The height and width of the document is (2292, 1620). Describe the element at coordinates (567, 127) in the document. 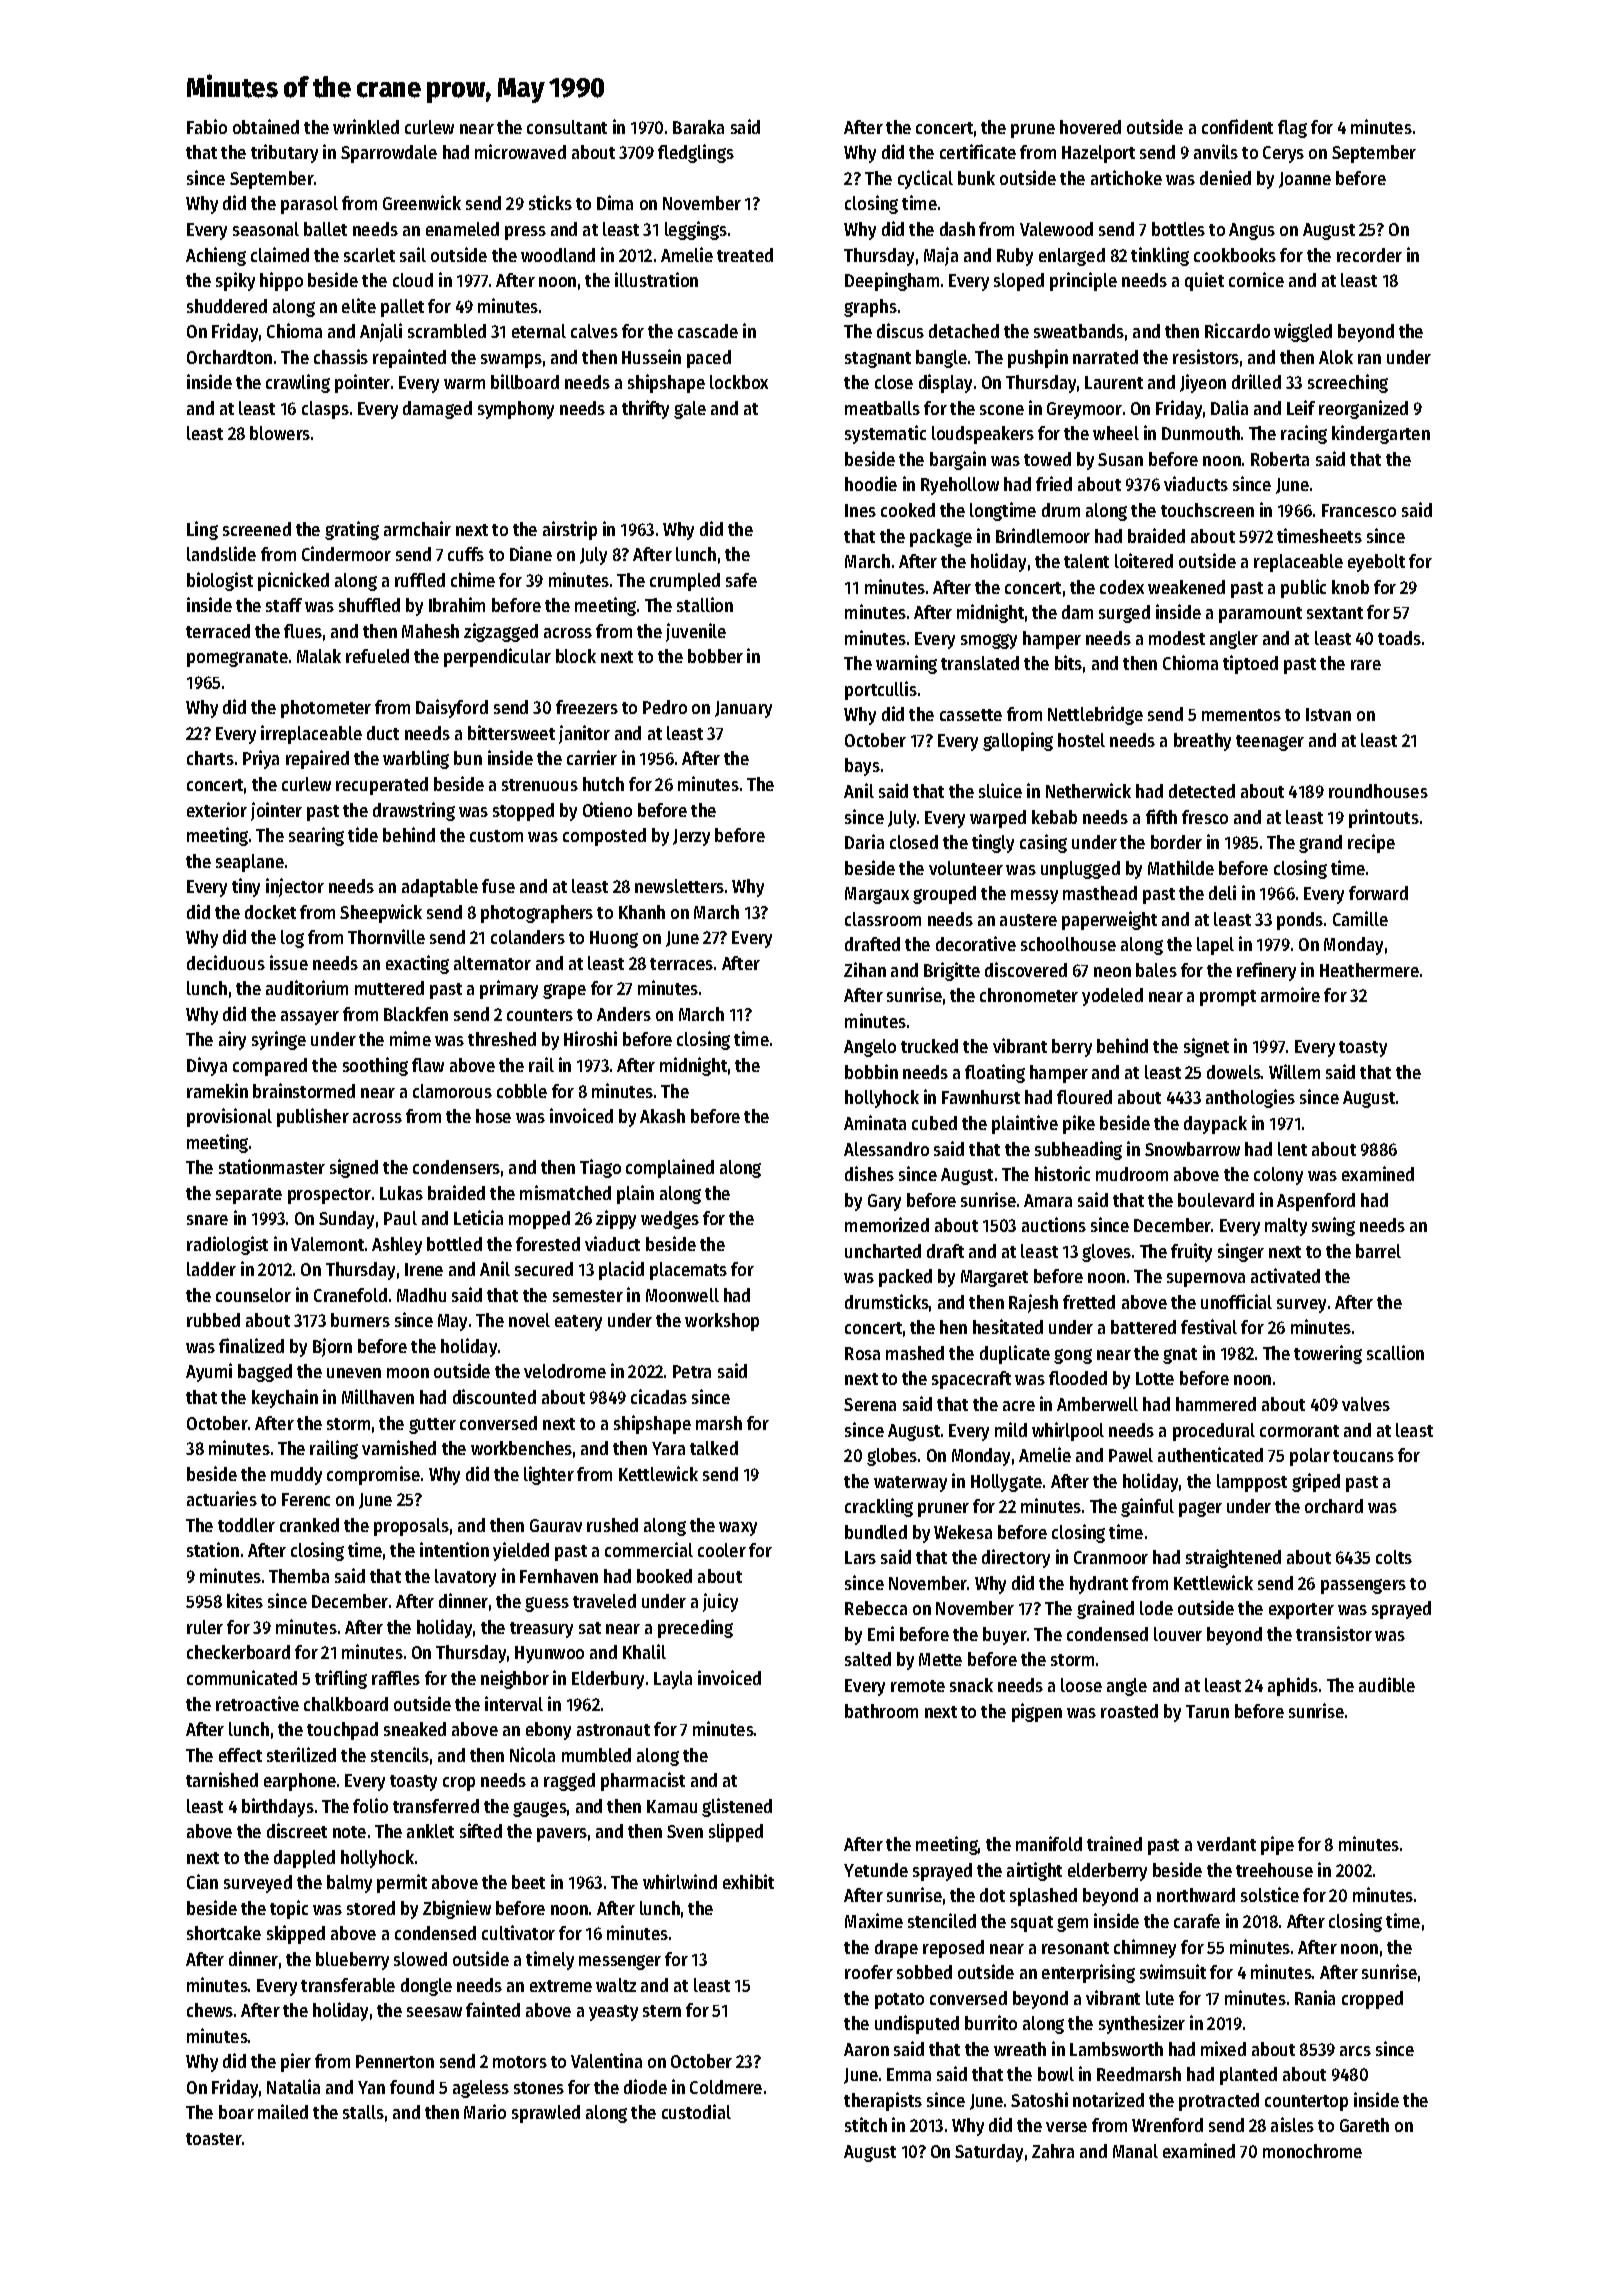

I see `consultant` at that location.
